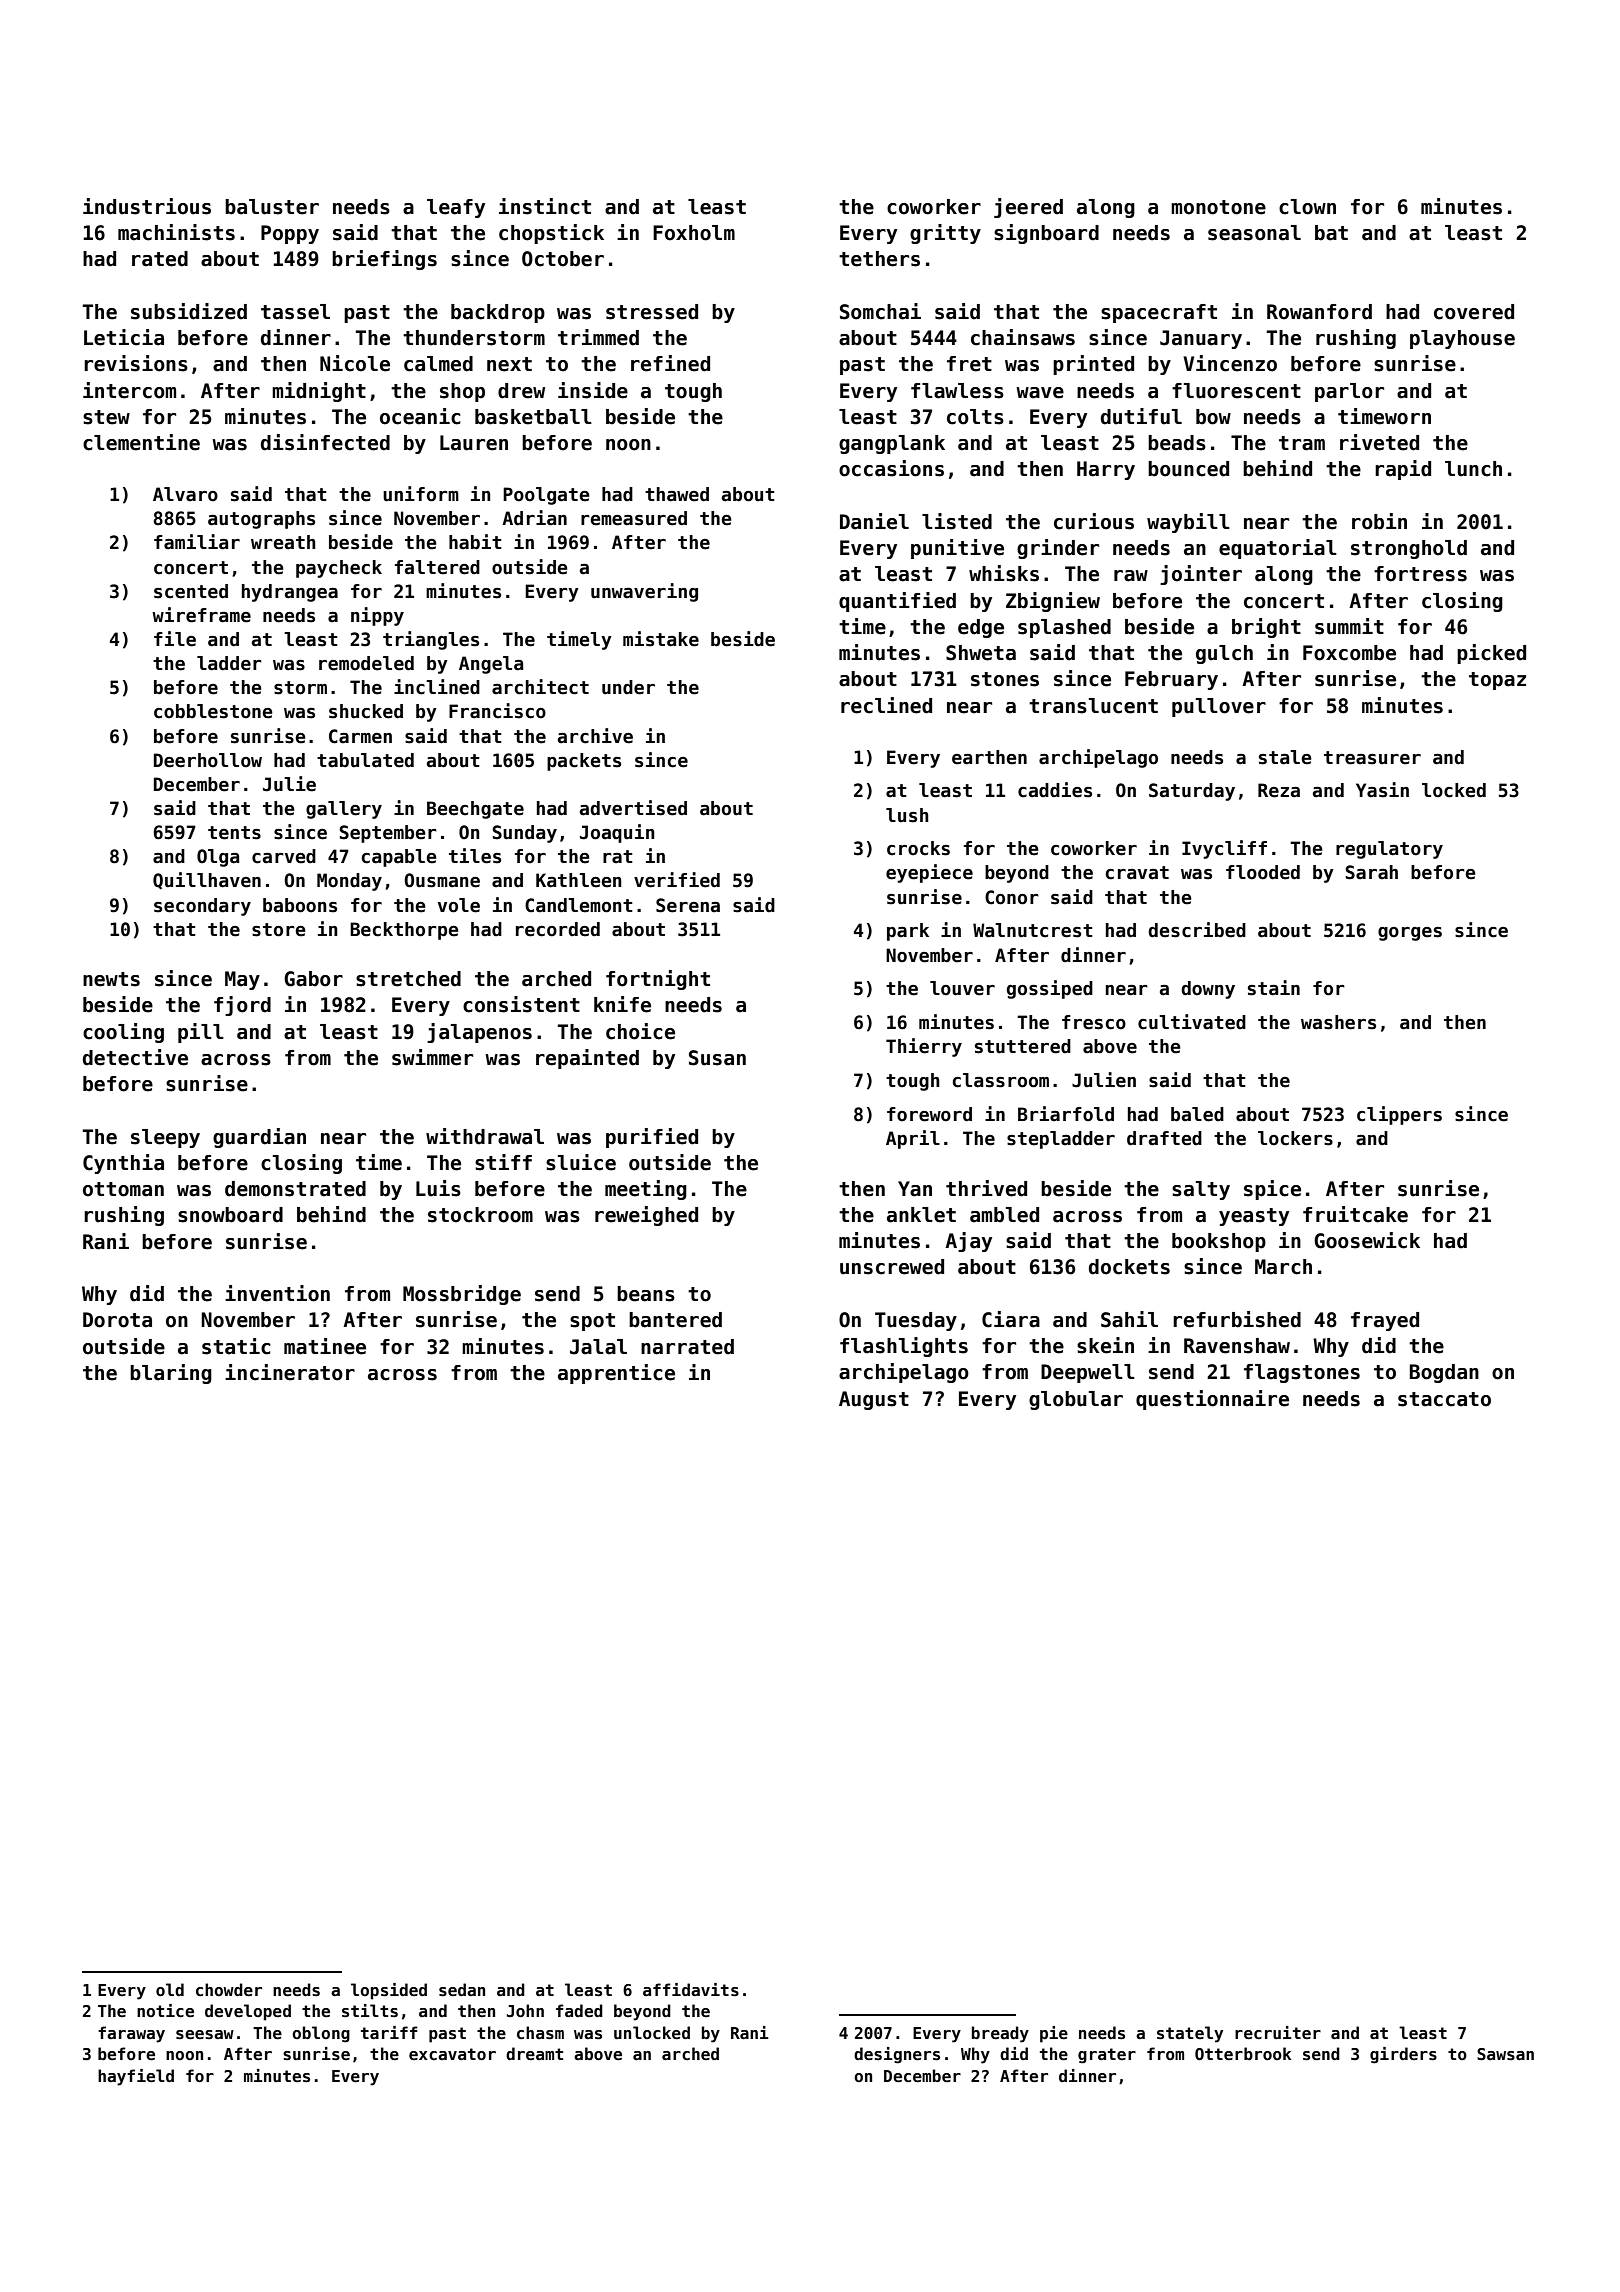 The height and width of the image is (2292, 1620). Describe the element at coordinates (1491, 654) in the image. I see `picked` at that location.
